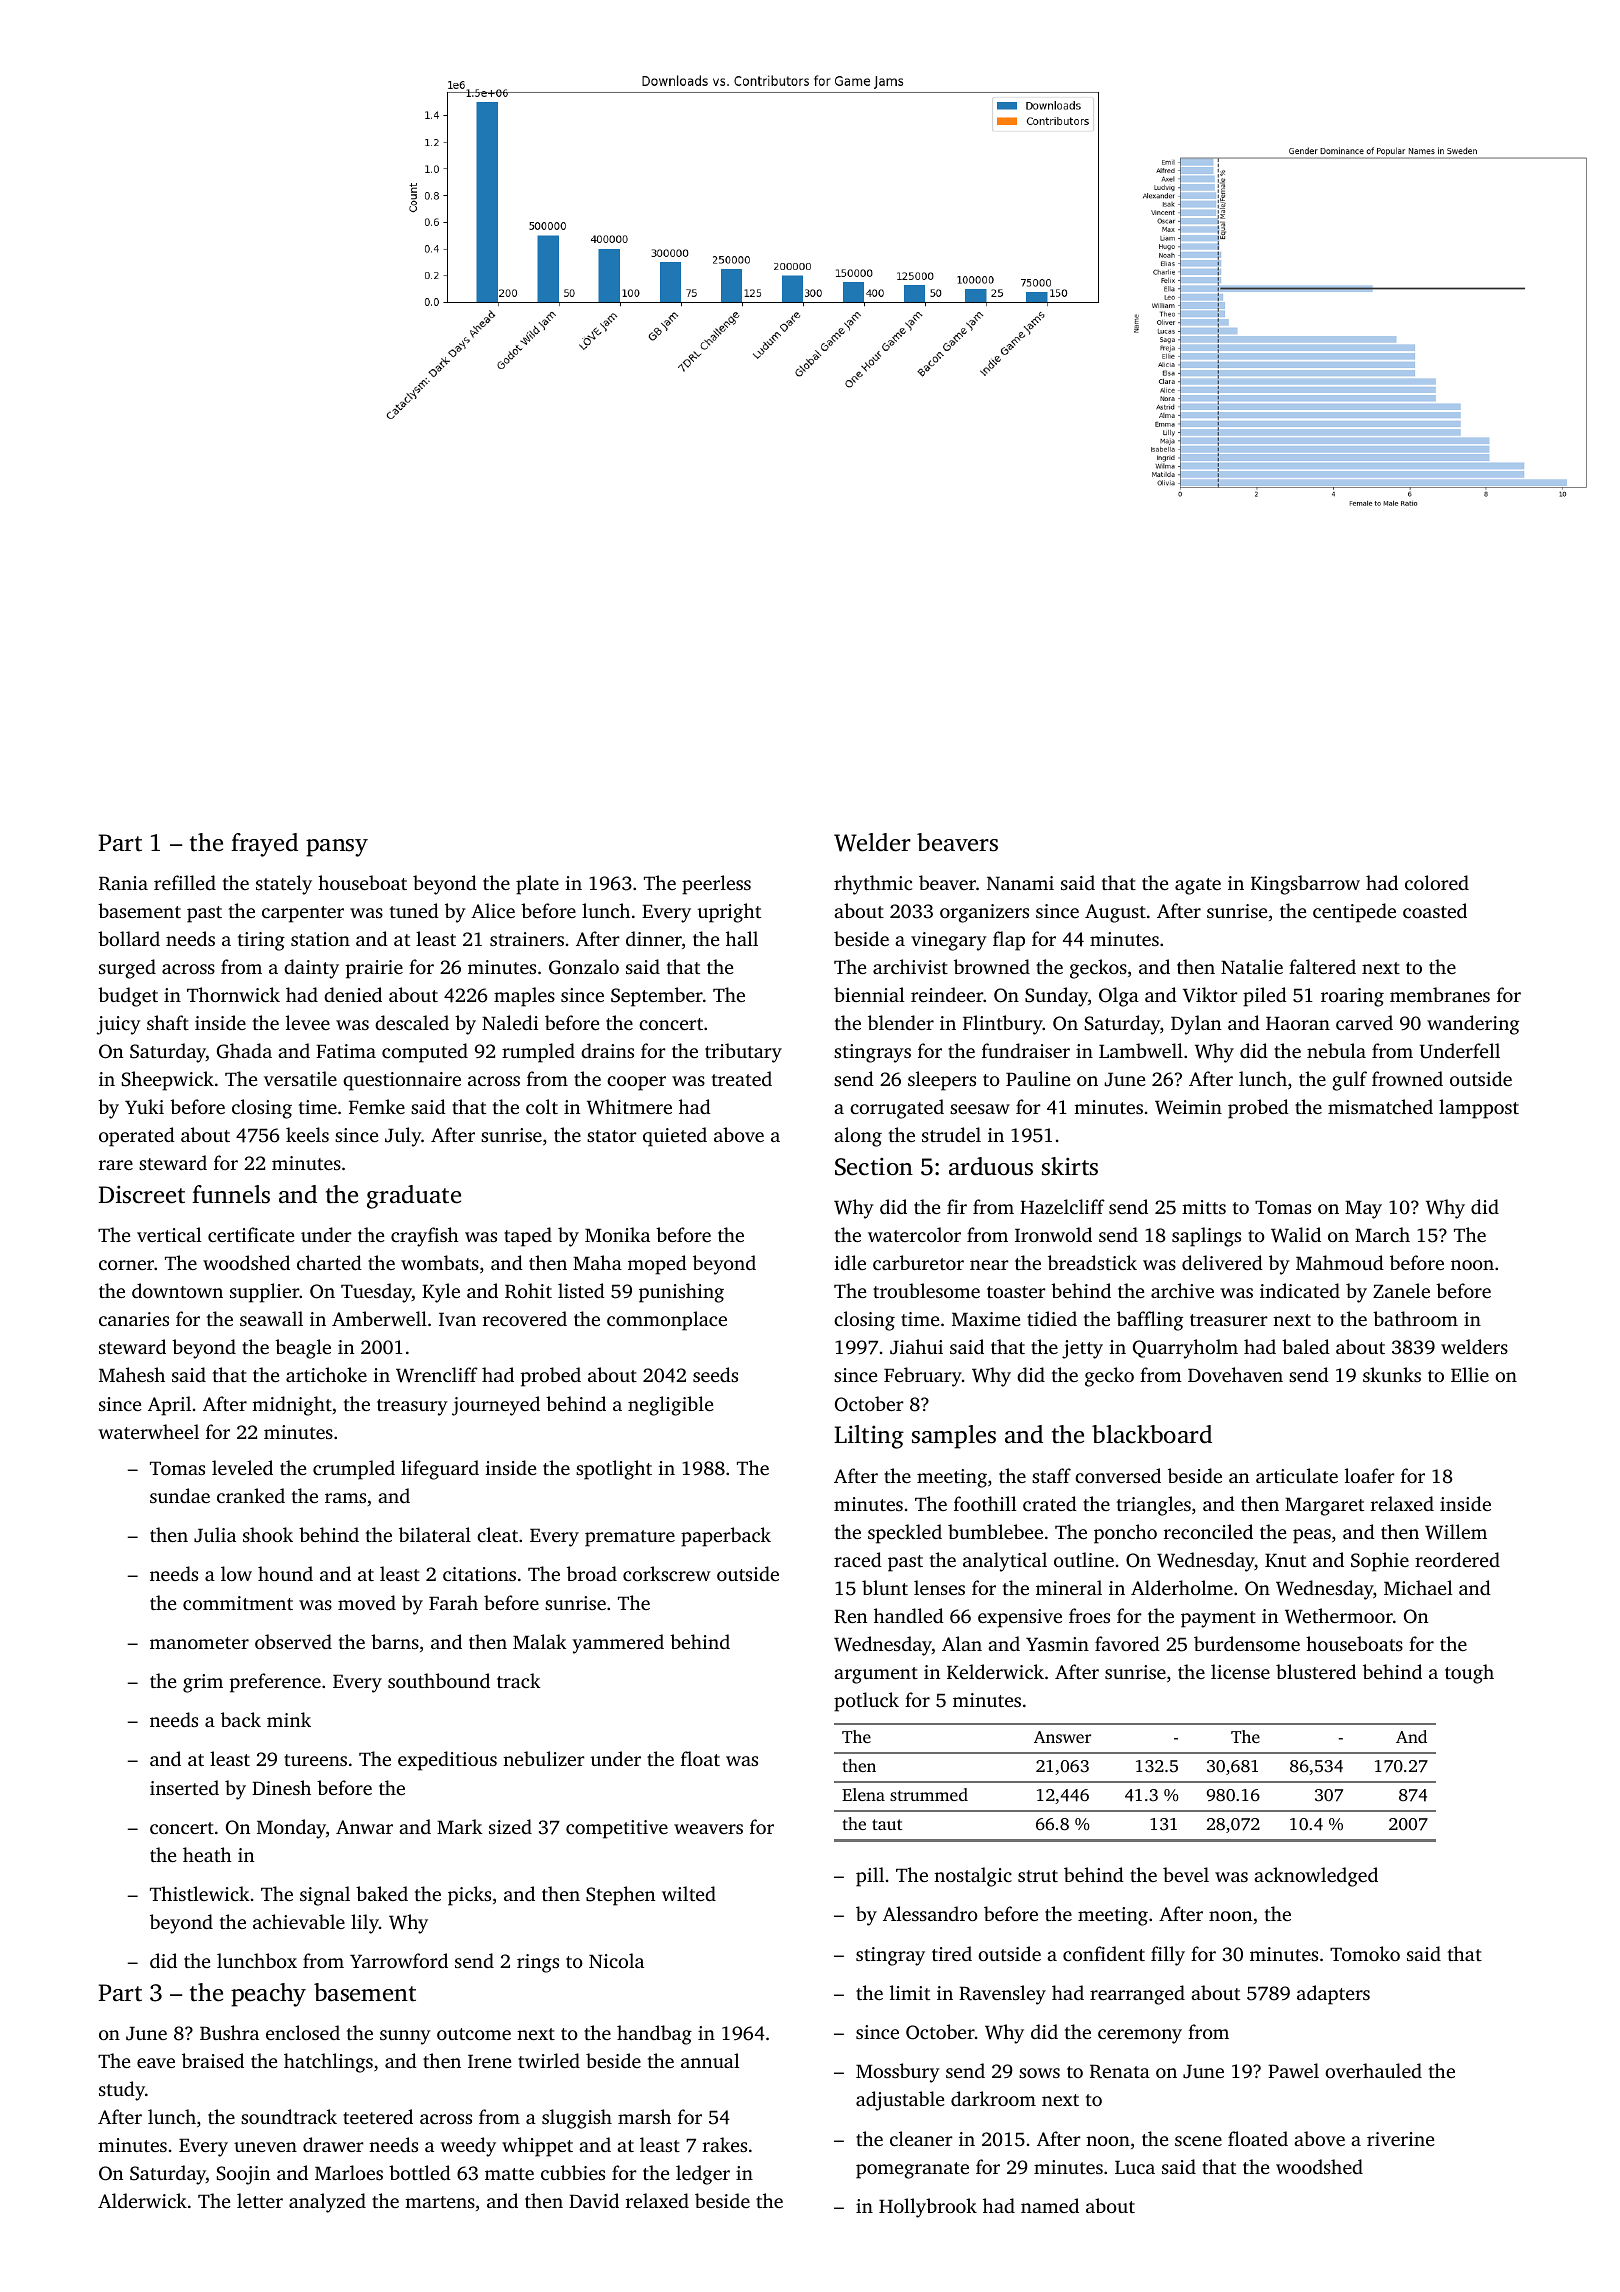  Describe the element at coordinates (942, 1081) in the page. I see `sleepers` at that location.
